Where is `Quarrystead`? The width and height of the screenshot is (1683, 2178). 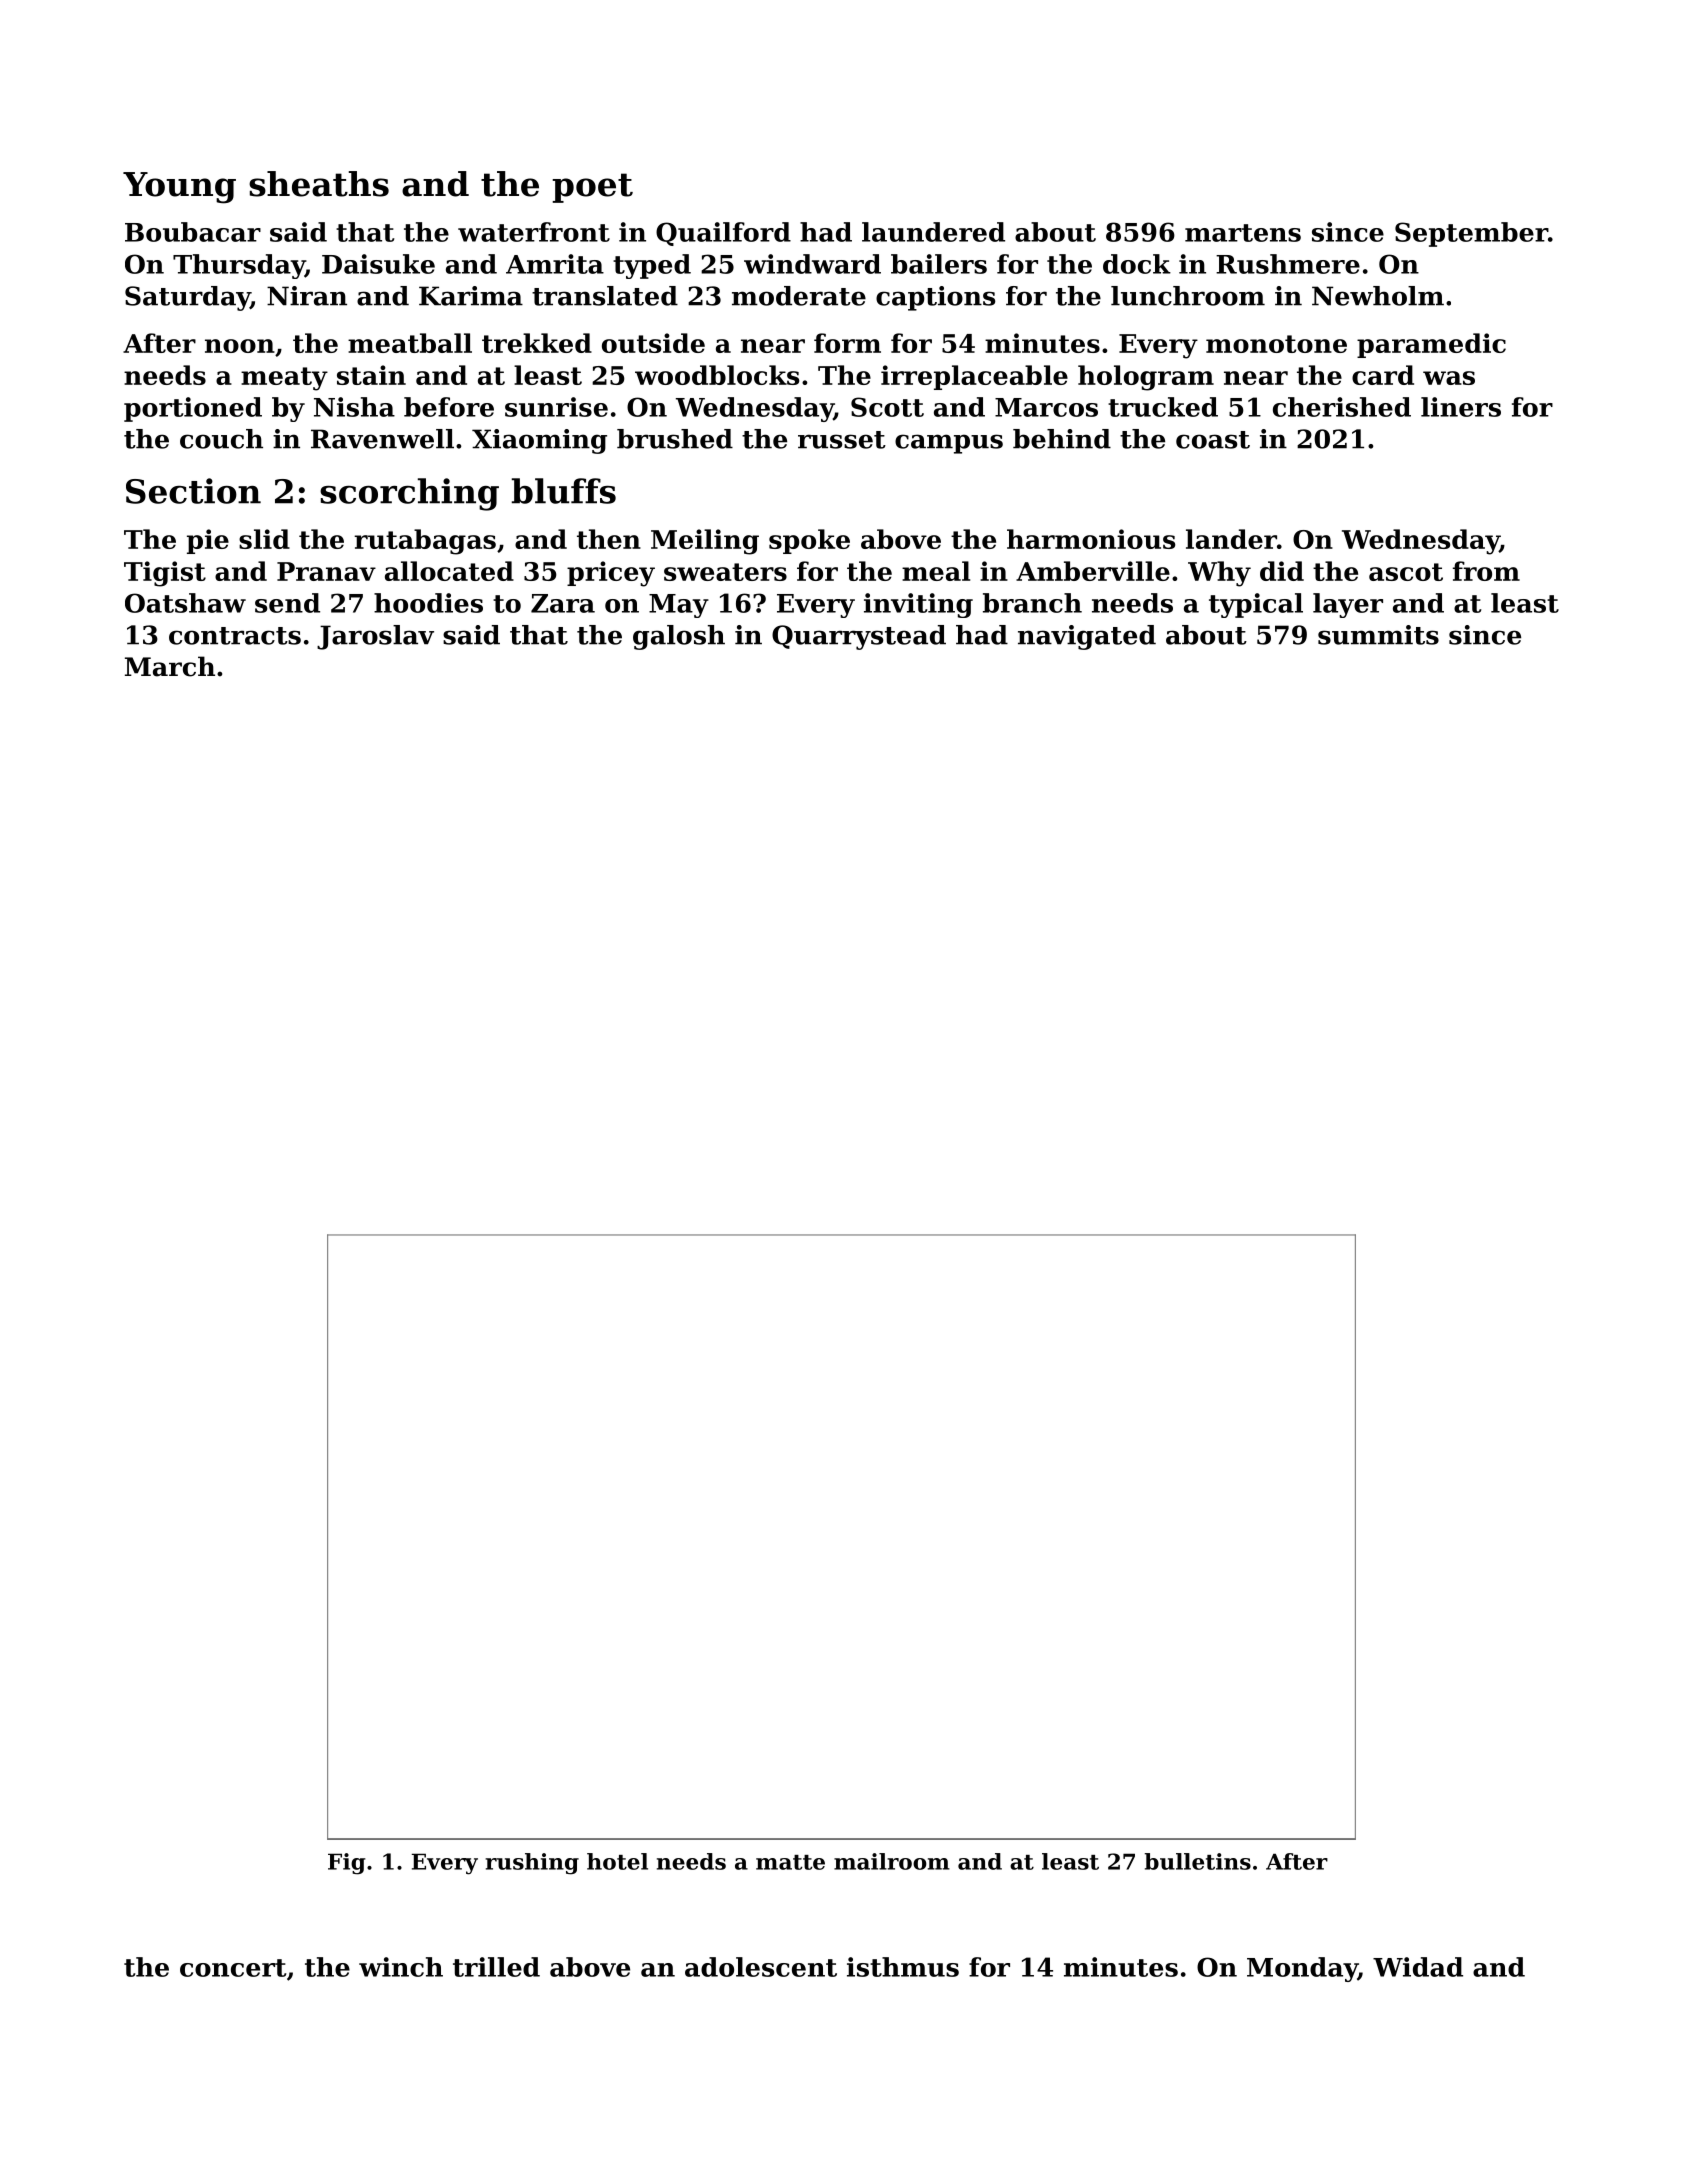 Quarrystead is located at coordinates (859, 637).
